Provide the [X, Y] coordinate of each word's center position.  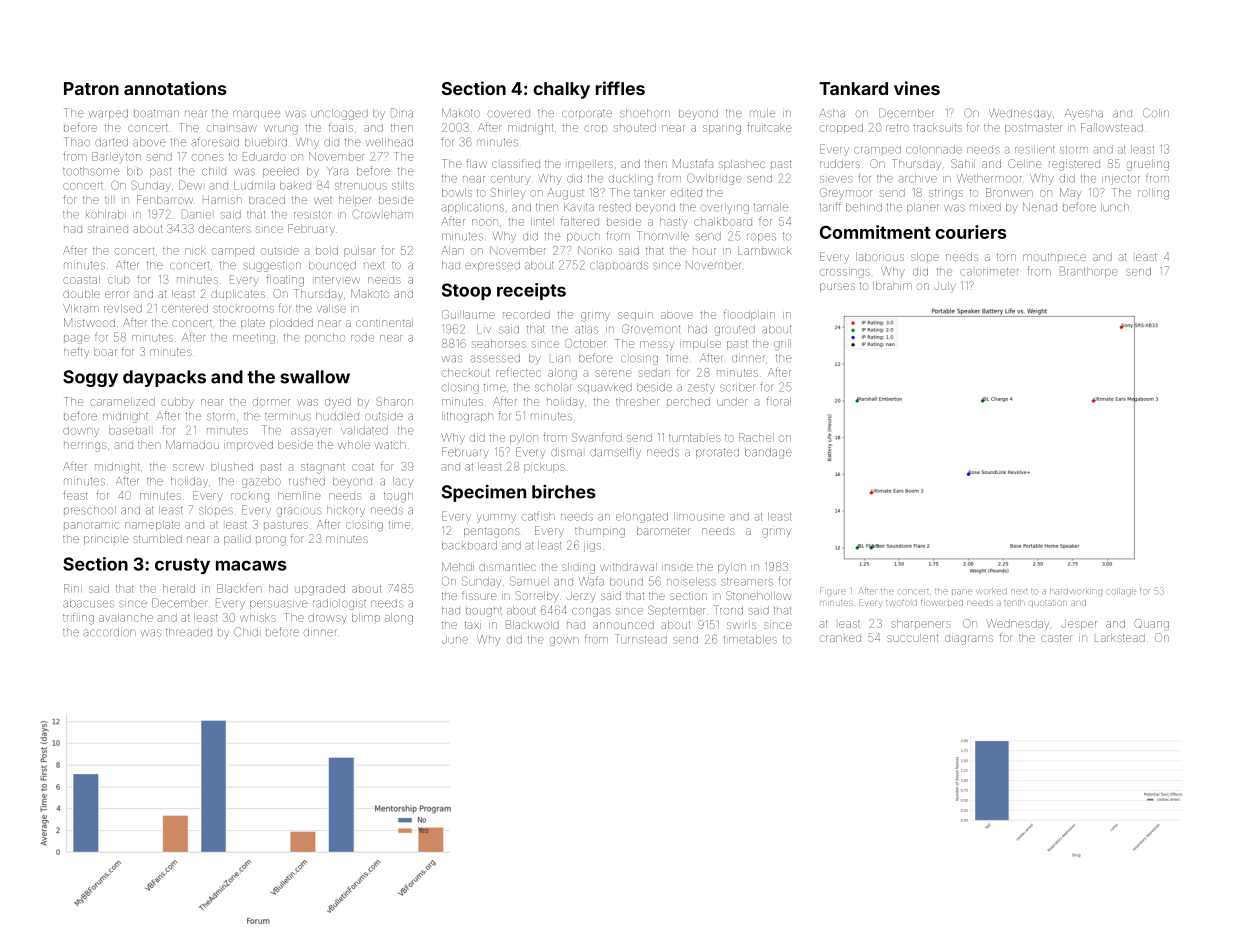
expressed [492, 266]
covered [509, 114]
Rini [73, 588]
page [77, 339]
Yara [337, 171]
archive [917, 178]
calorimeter [989, 272]
